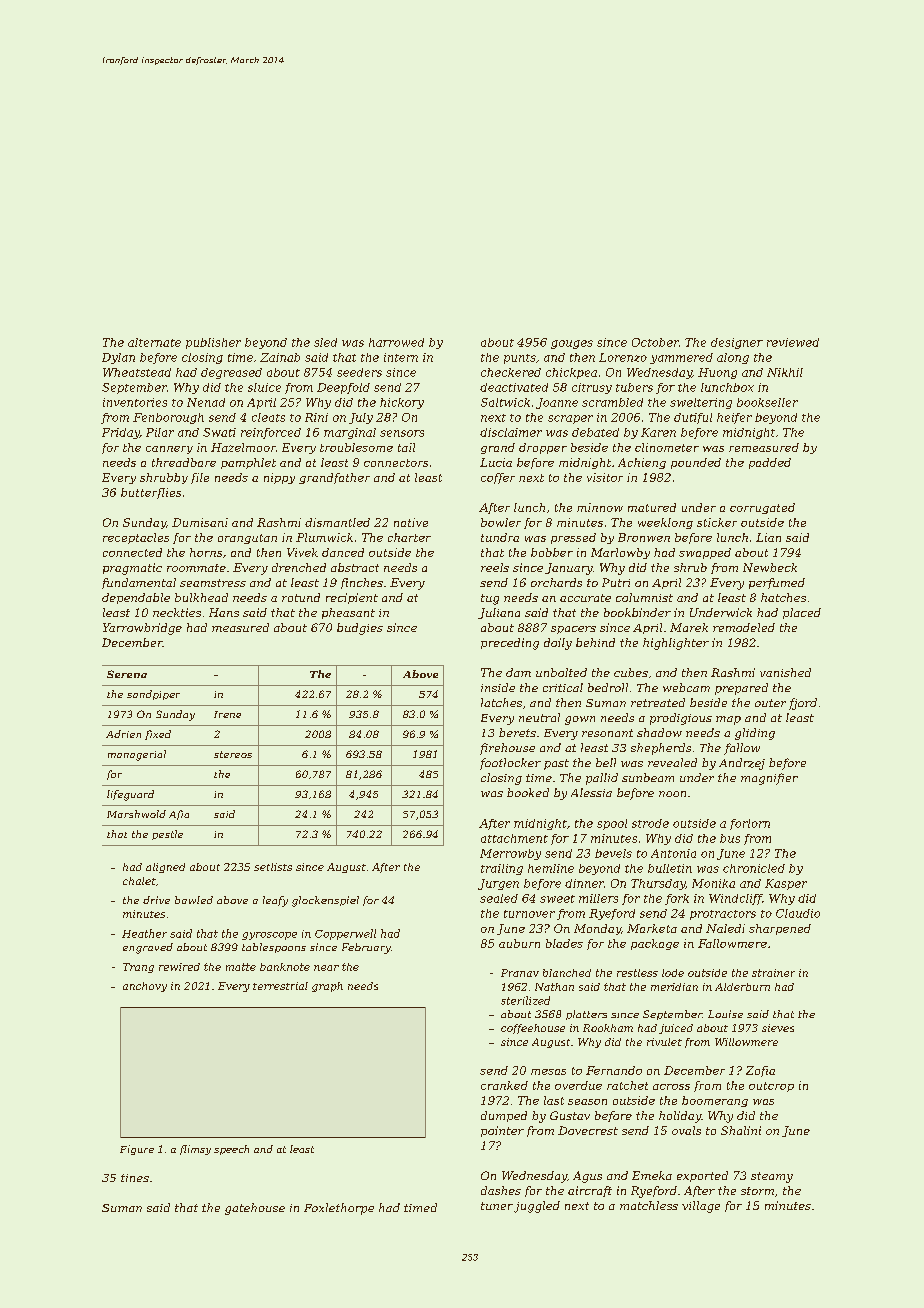  I want to click on gatehouse, so click(255, 1209).
